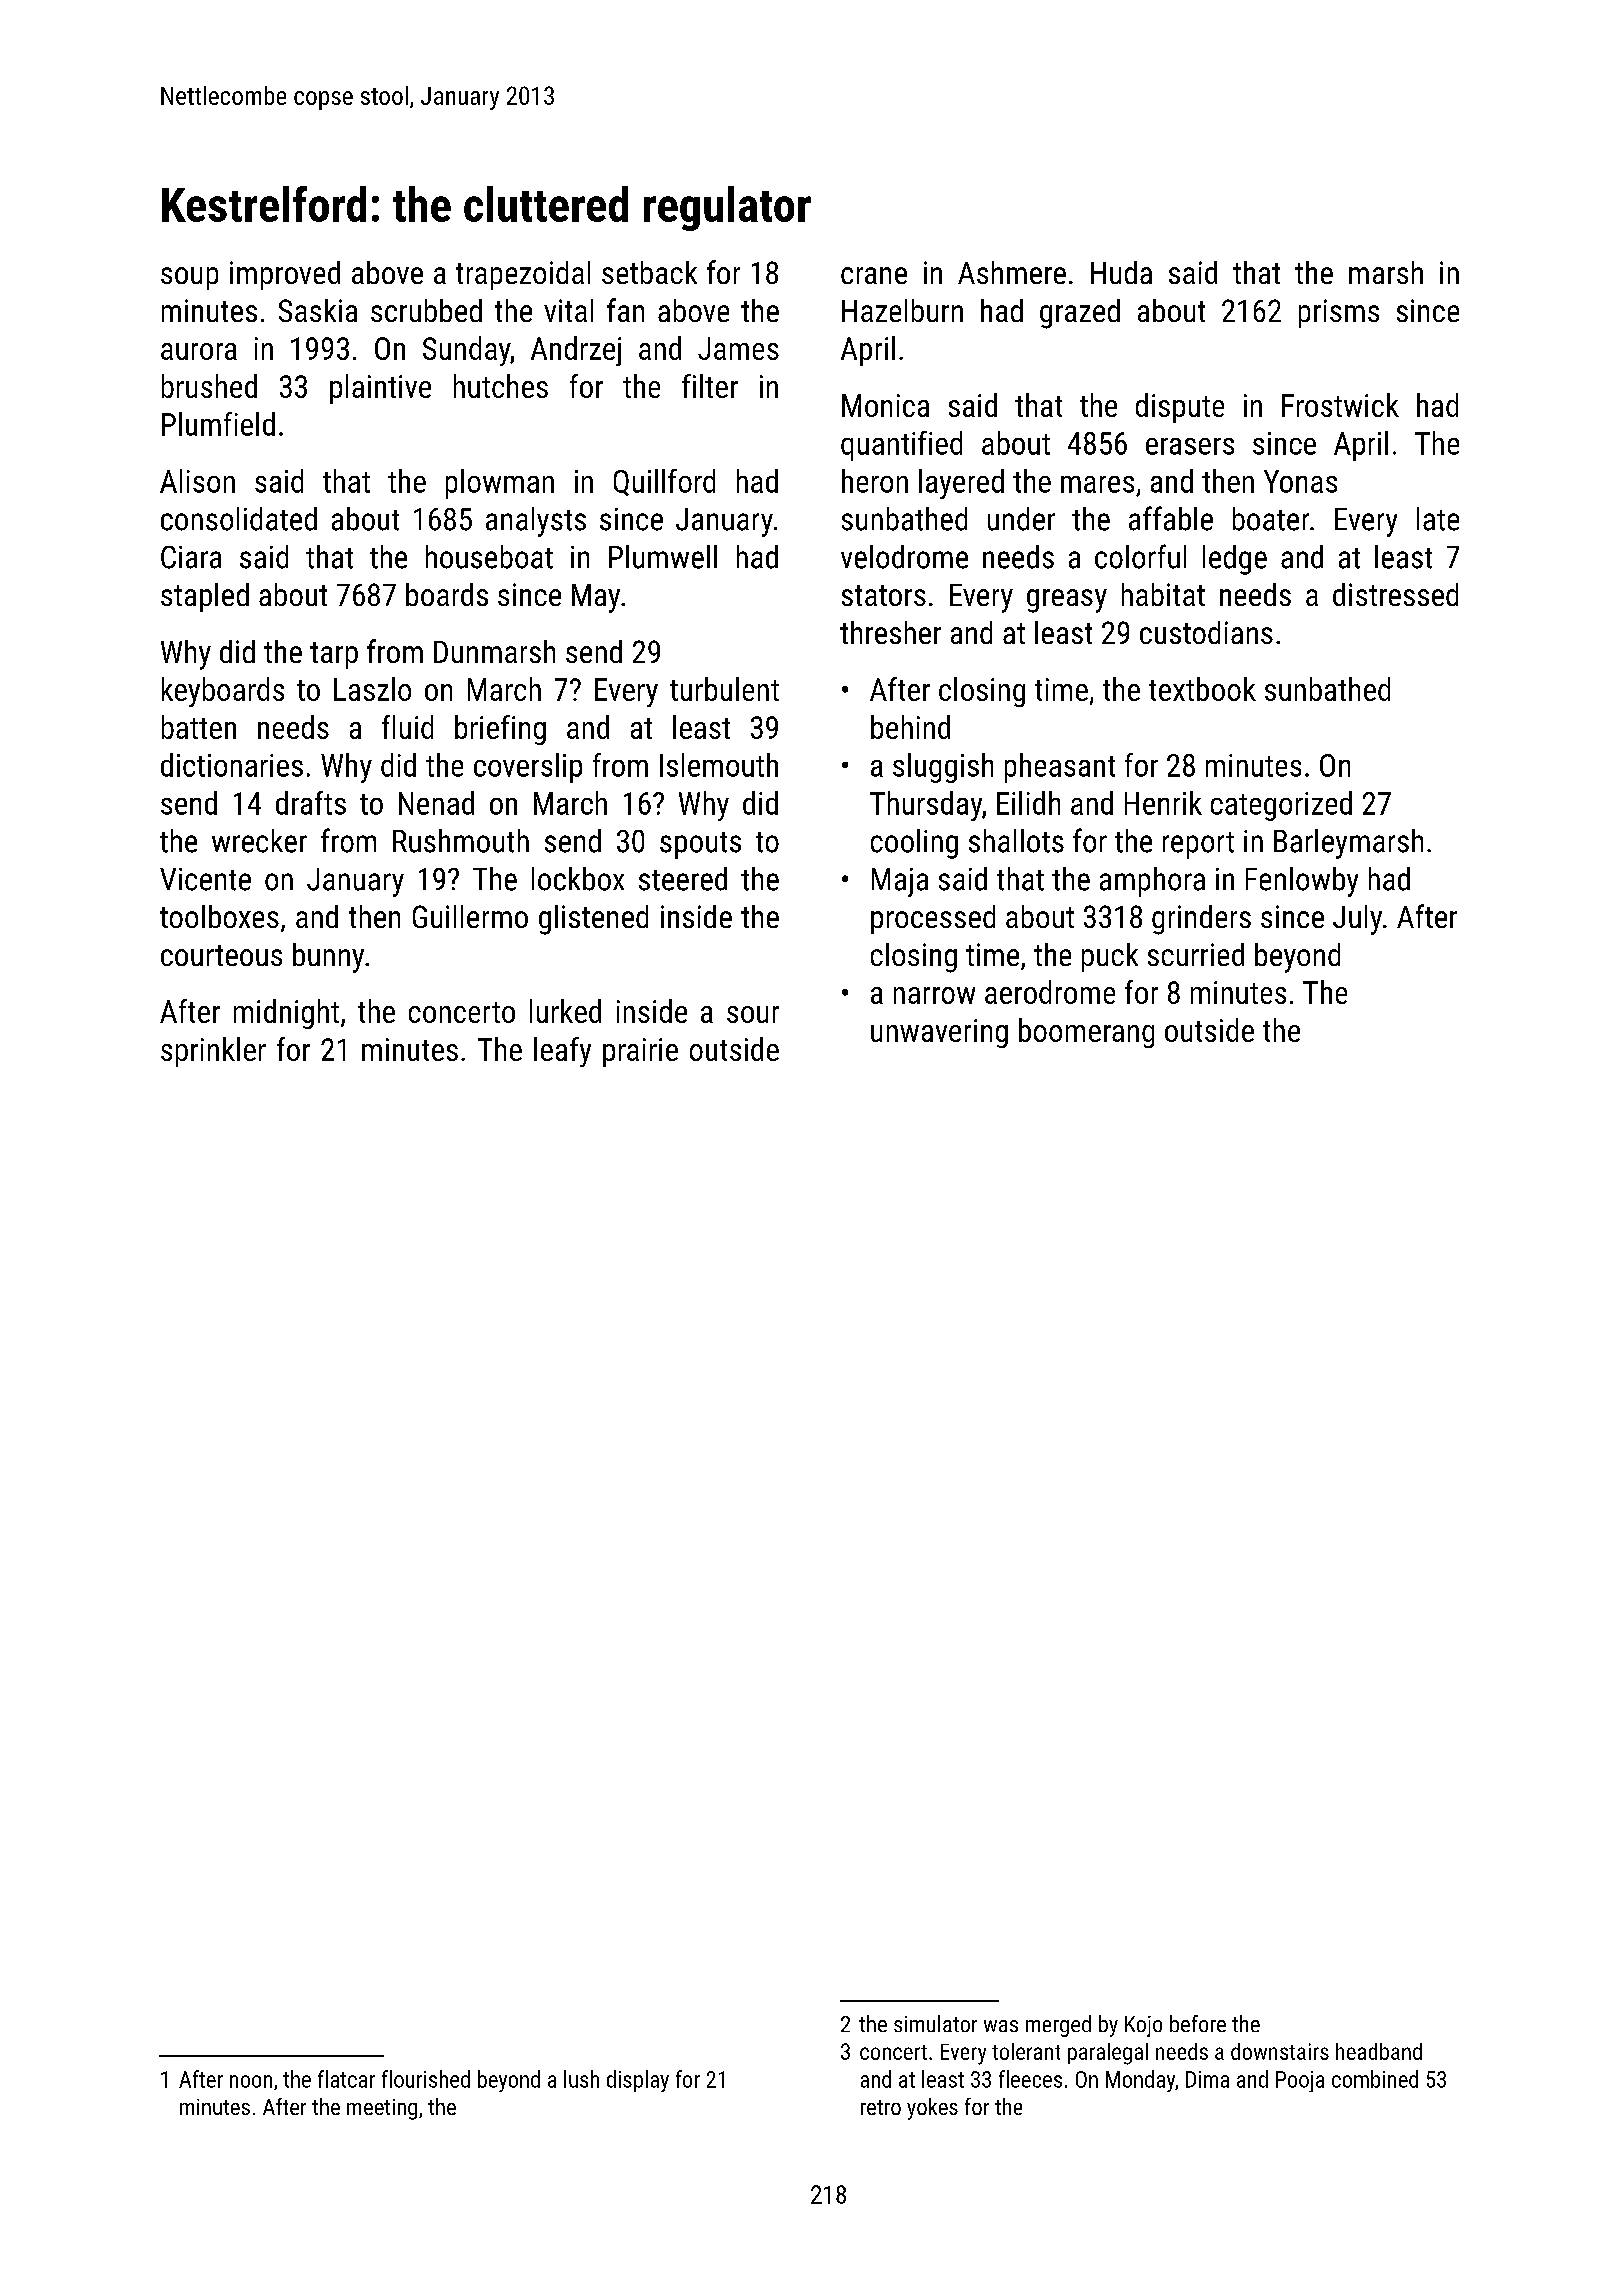  Describe the element at coordinates (649, 272) in the image. I see `setback` at that location.
